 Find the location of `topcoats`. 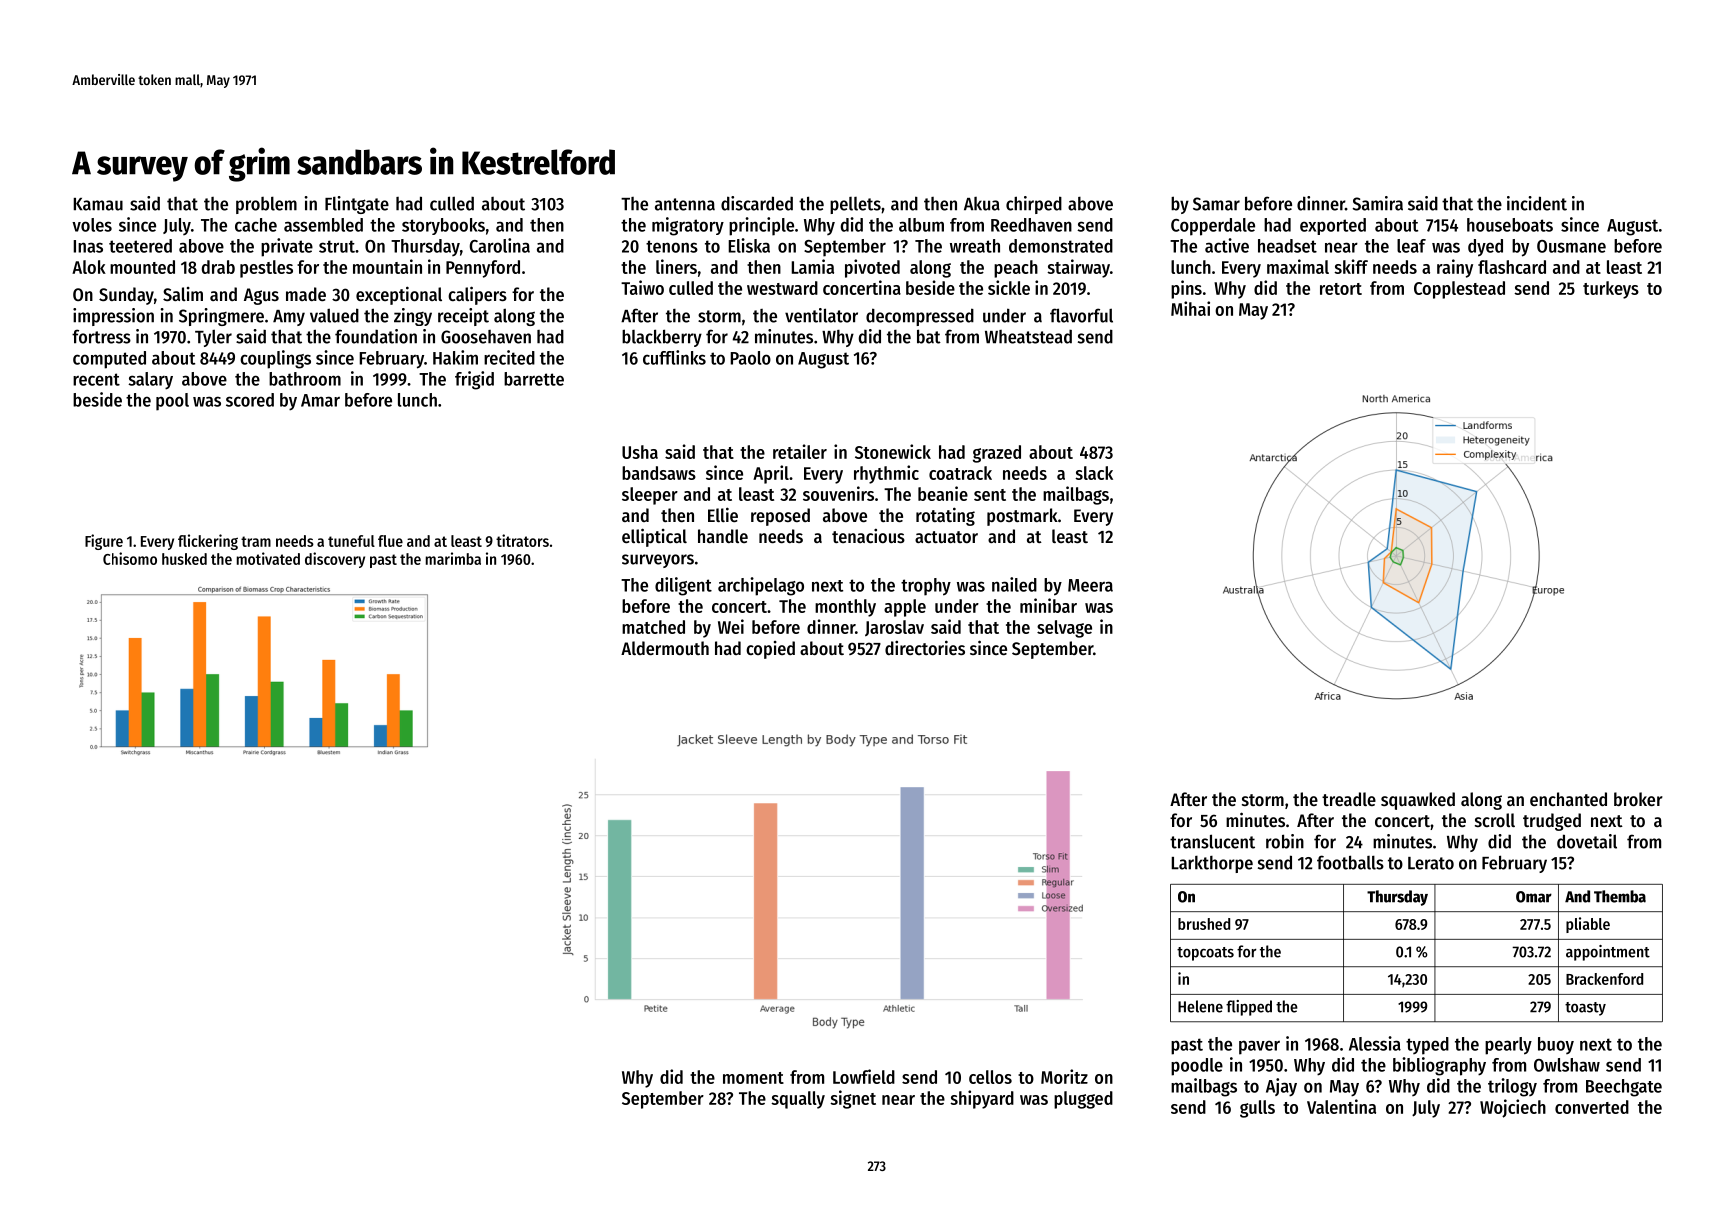

topcoats is located at coordinates (1205, 954).
